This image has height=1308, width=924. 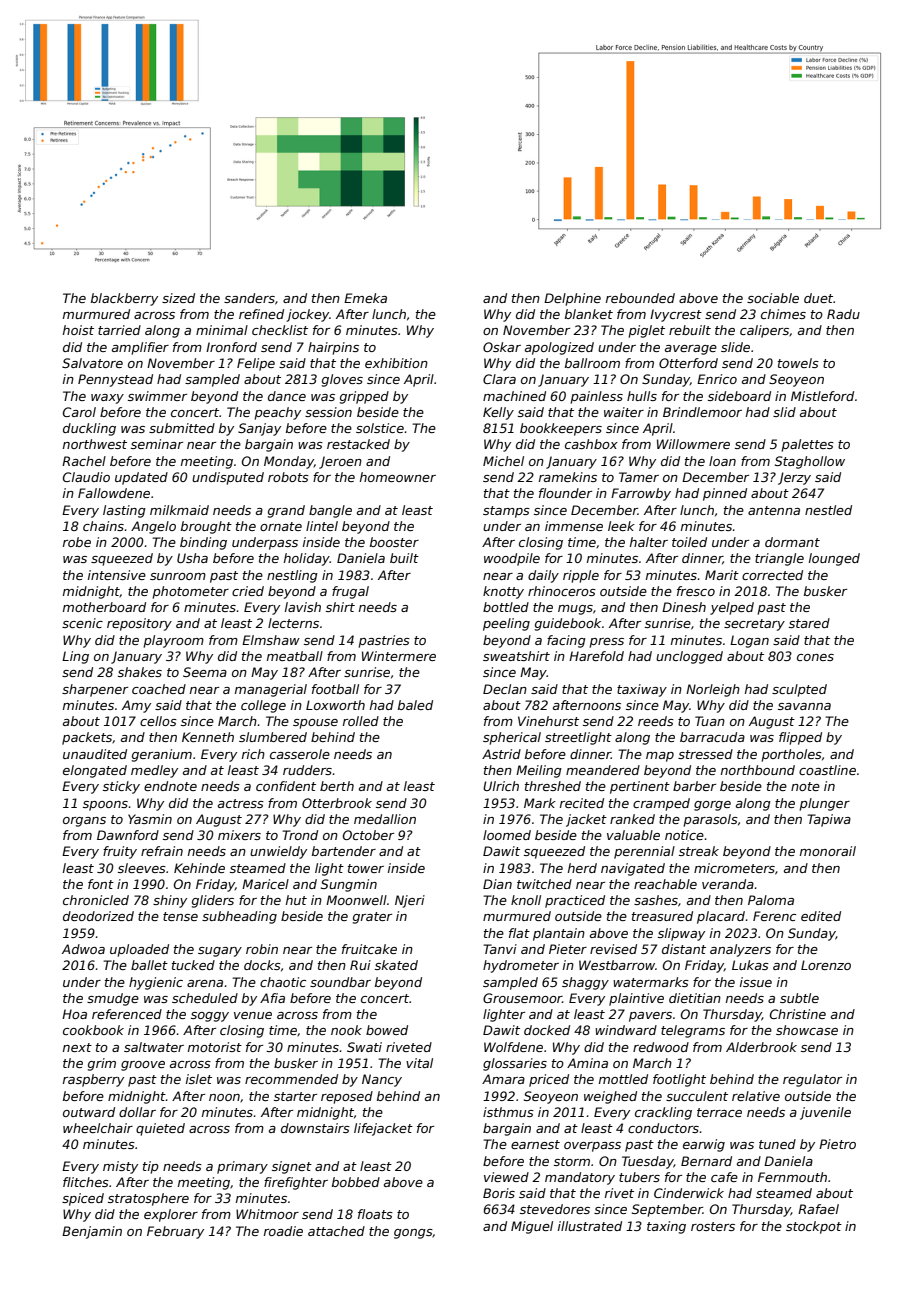 I want to click on barracuda, so click(x=712, y=737).
